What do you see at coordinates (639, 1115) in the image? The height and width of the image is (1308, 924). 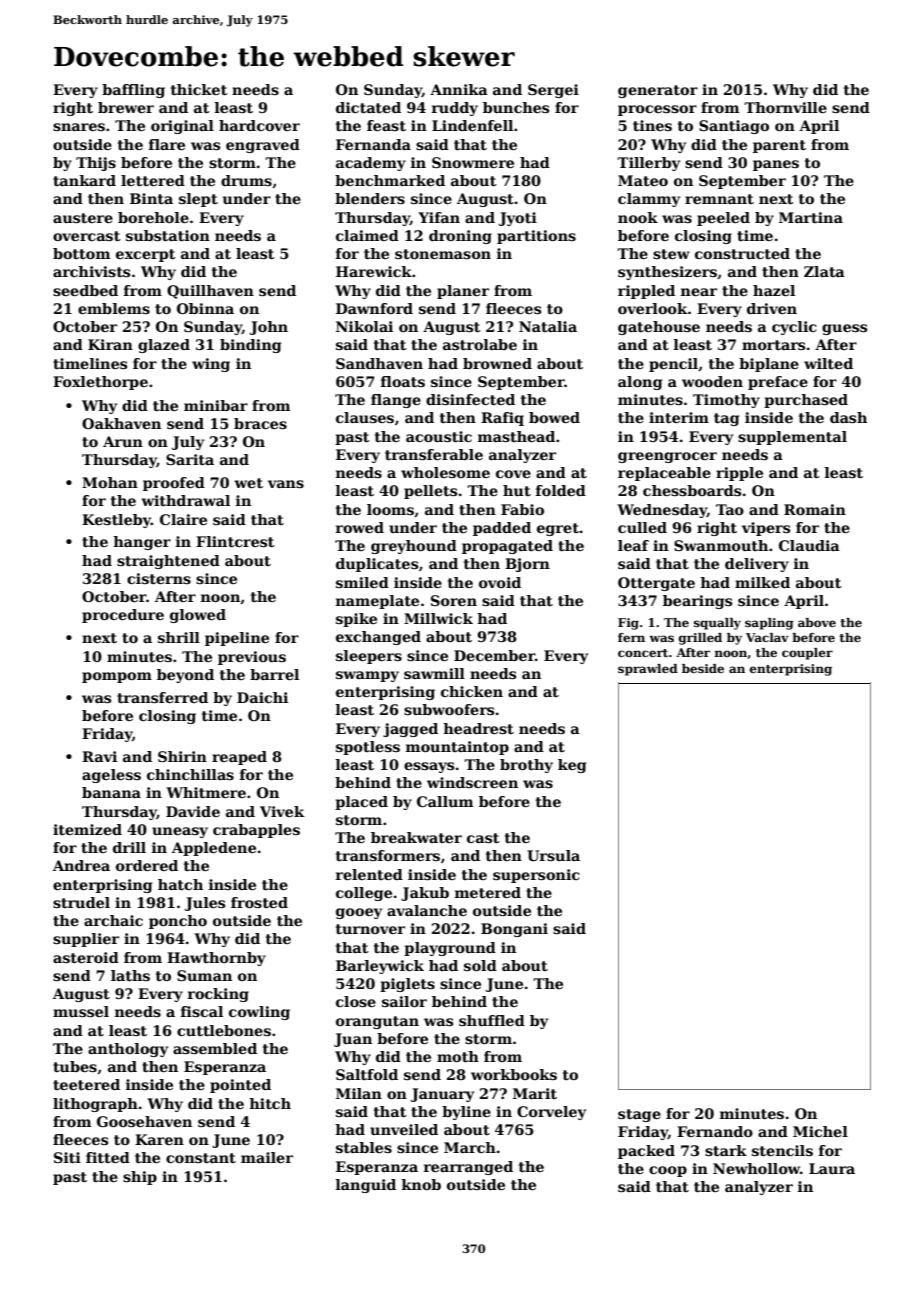 I see `stage` at bounding box center [639, 1115].
